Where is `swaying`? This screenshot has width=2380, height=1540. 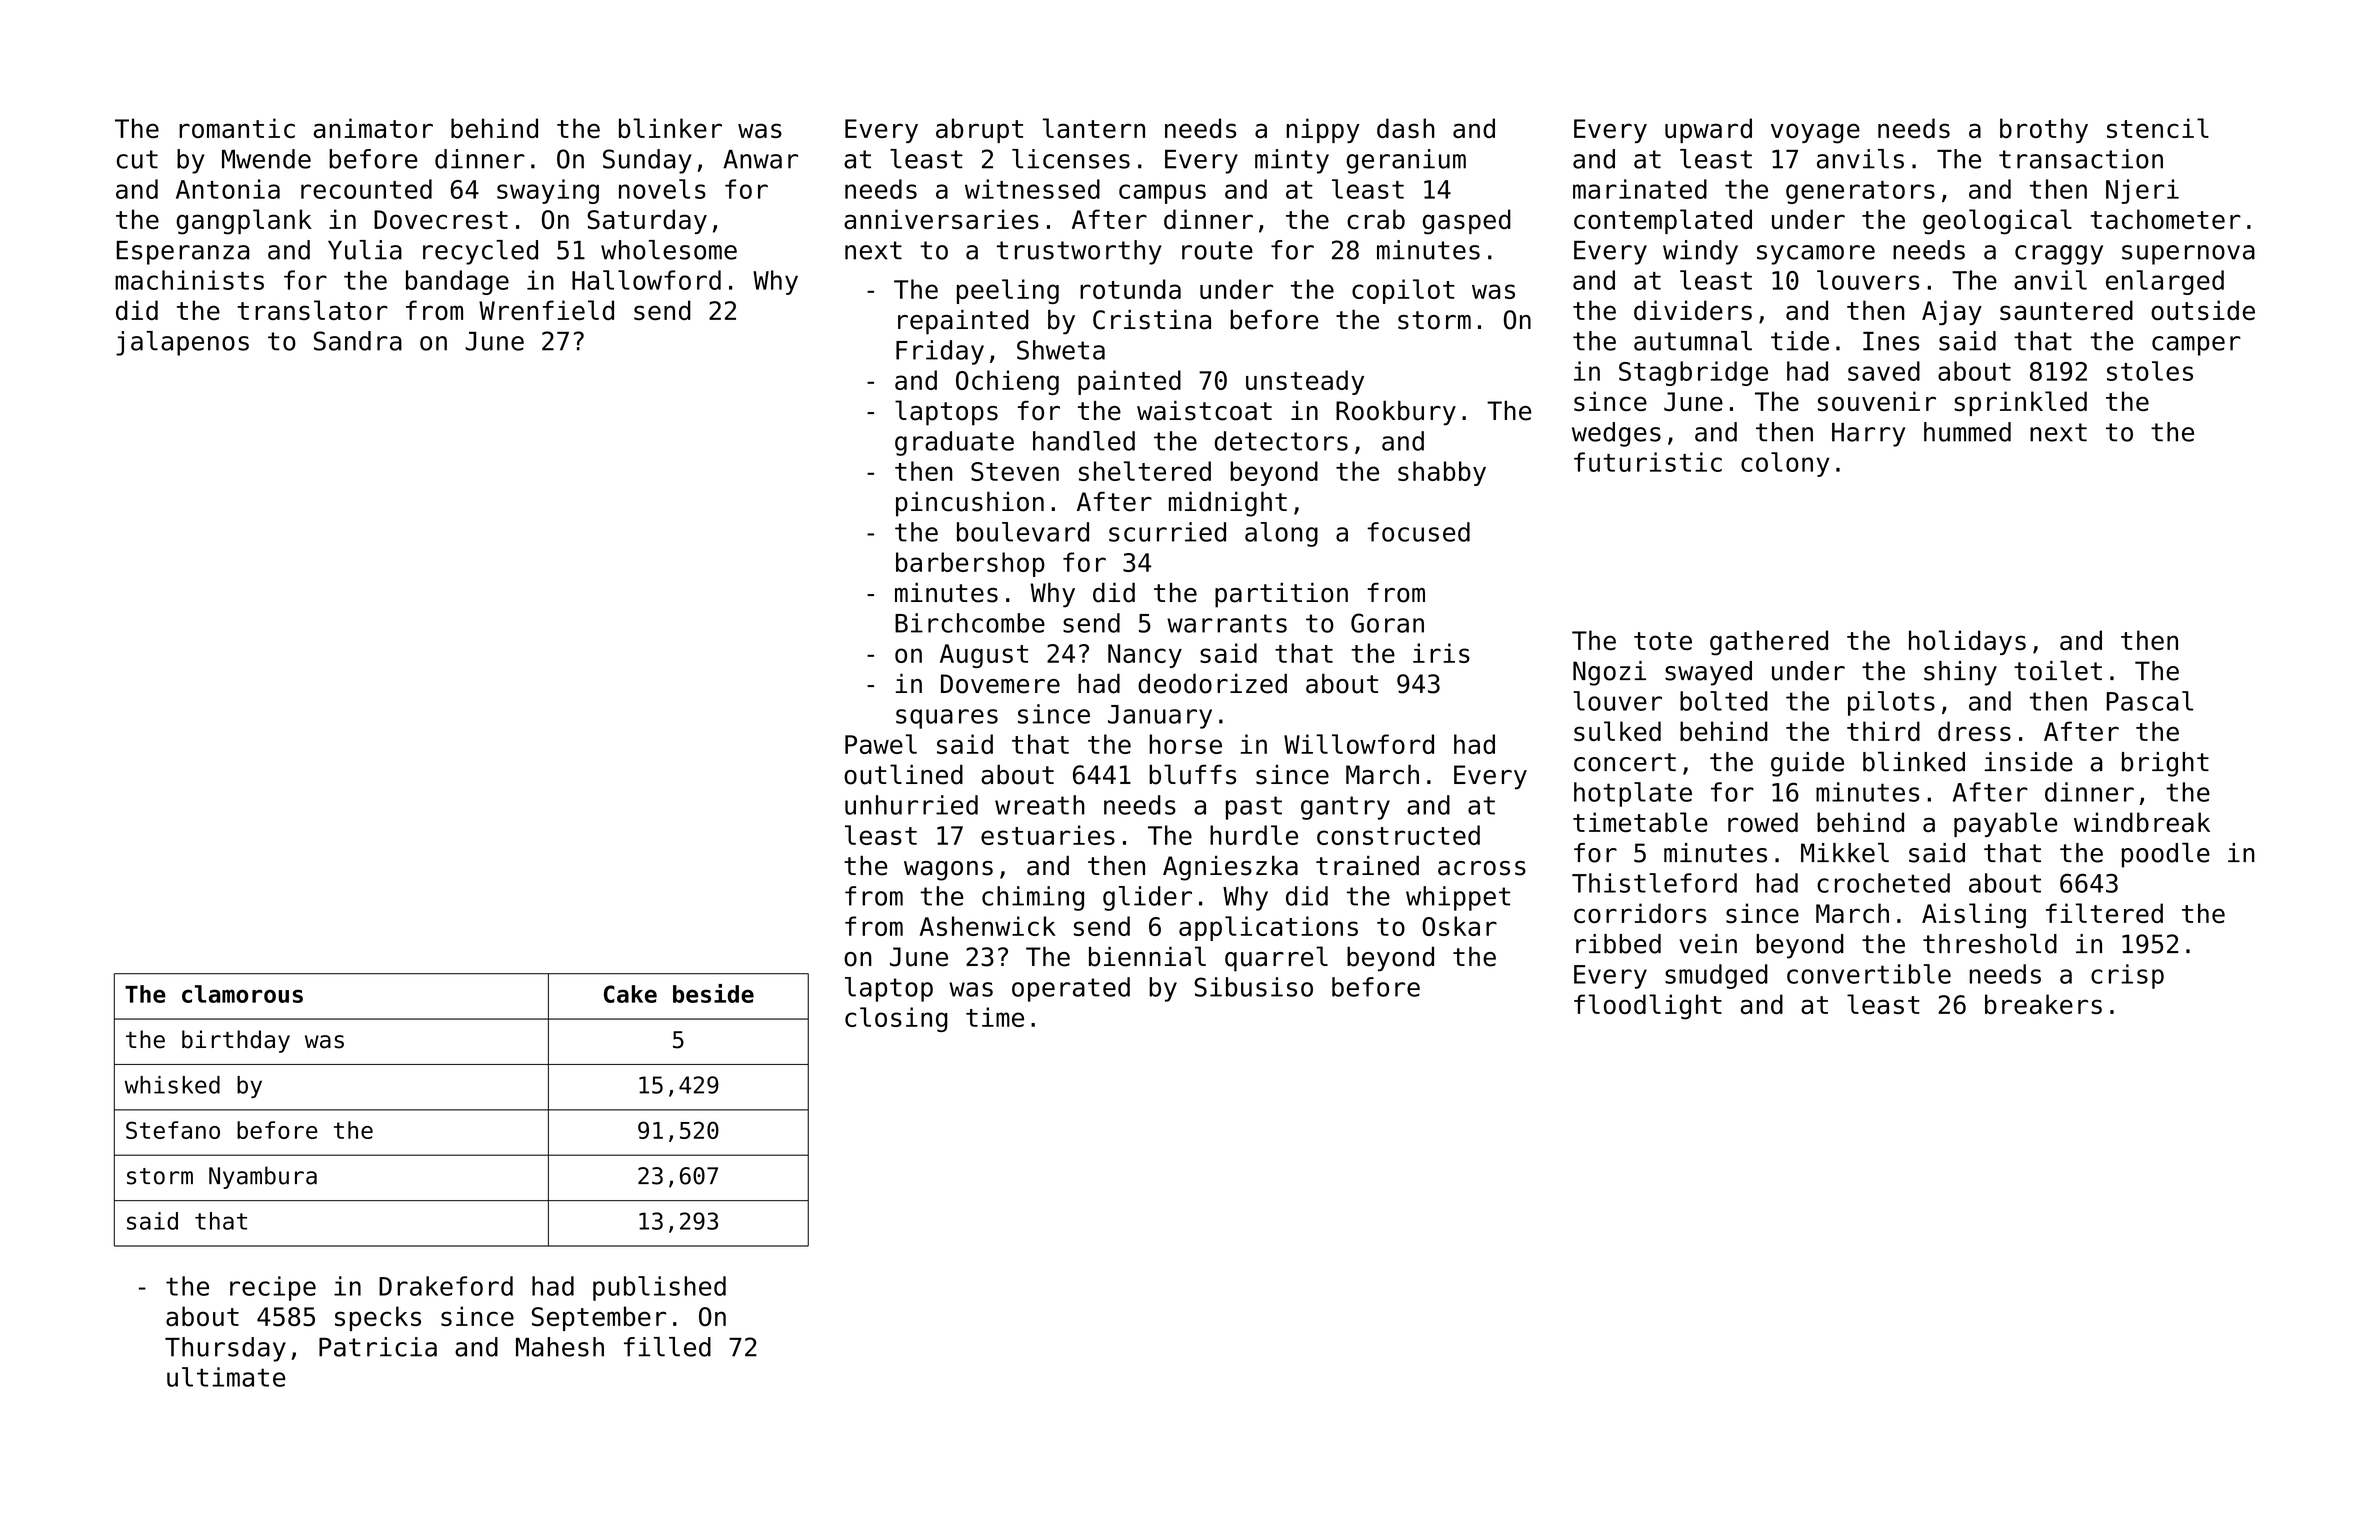
swaying is located at coordinates (548, 191).
